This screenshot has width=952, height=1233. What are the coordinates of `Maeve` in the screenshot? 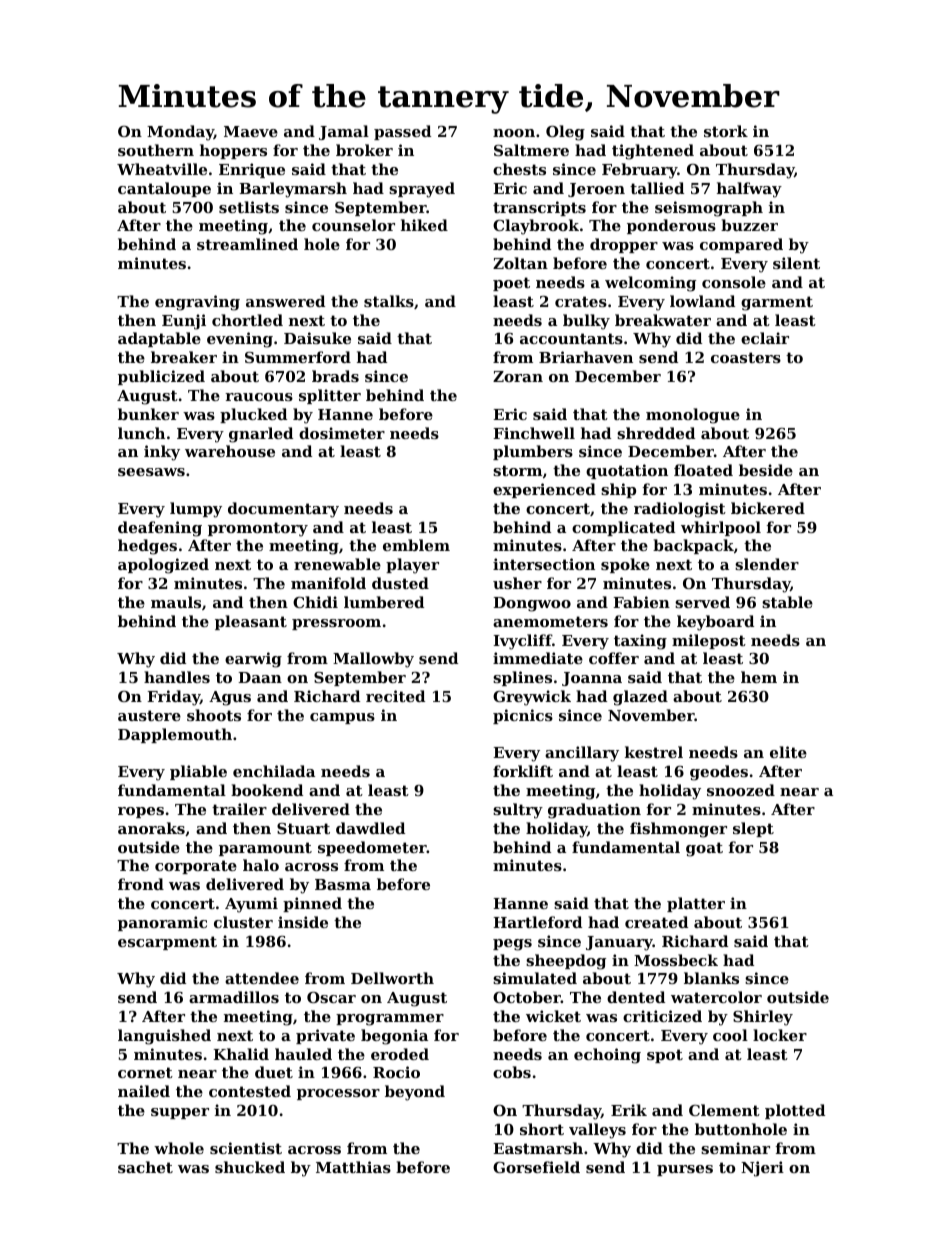 It's located at (251, 131).
